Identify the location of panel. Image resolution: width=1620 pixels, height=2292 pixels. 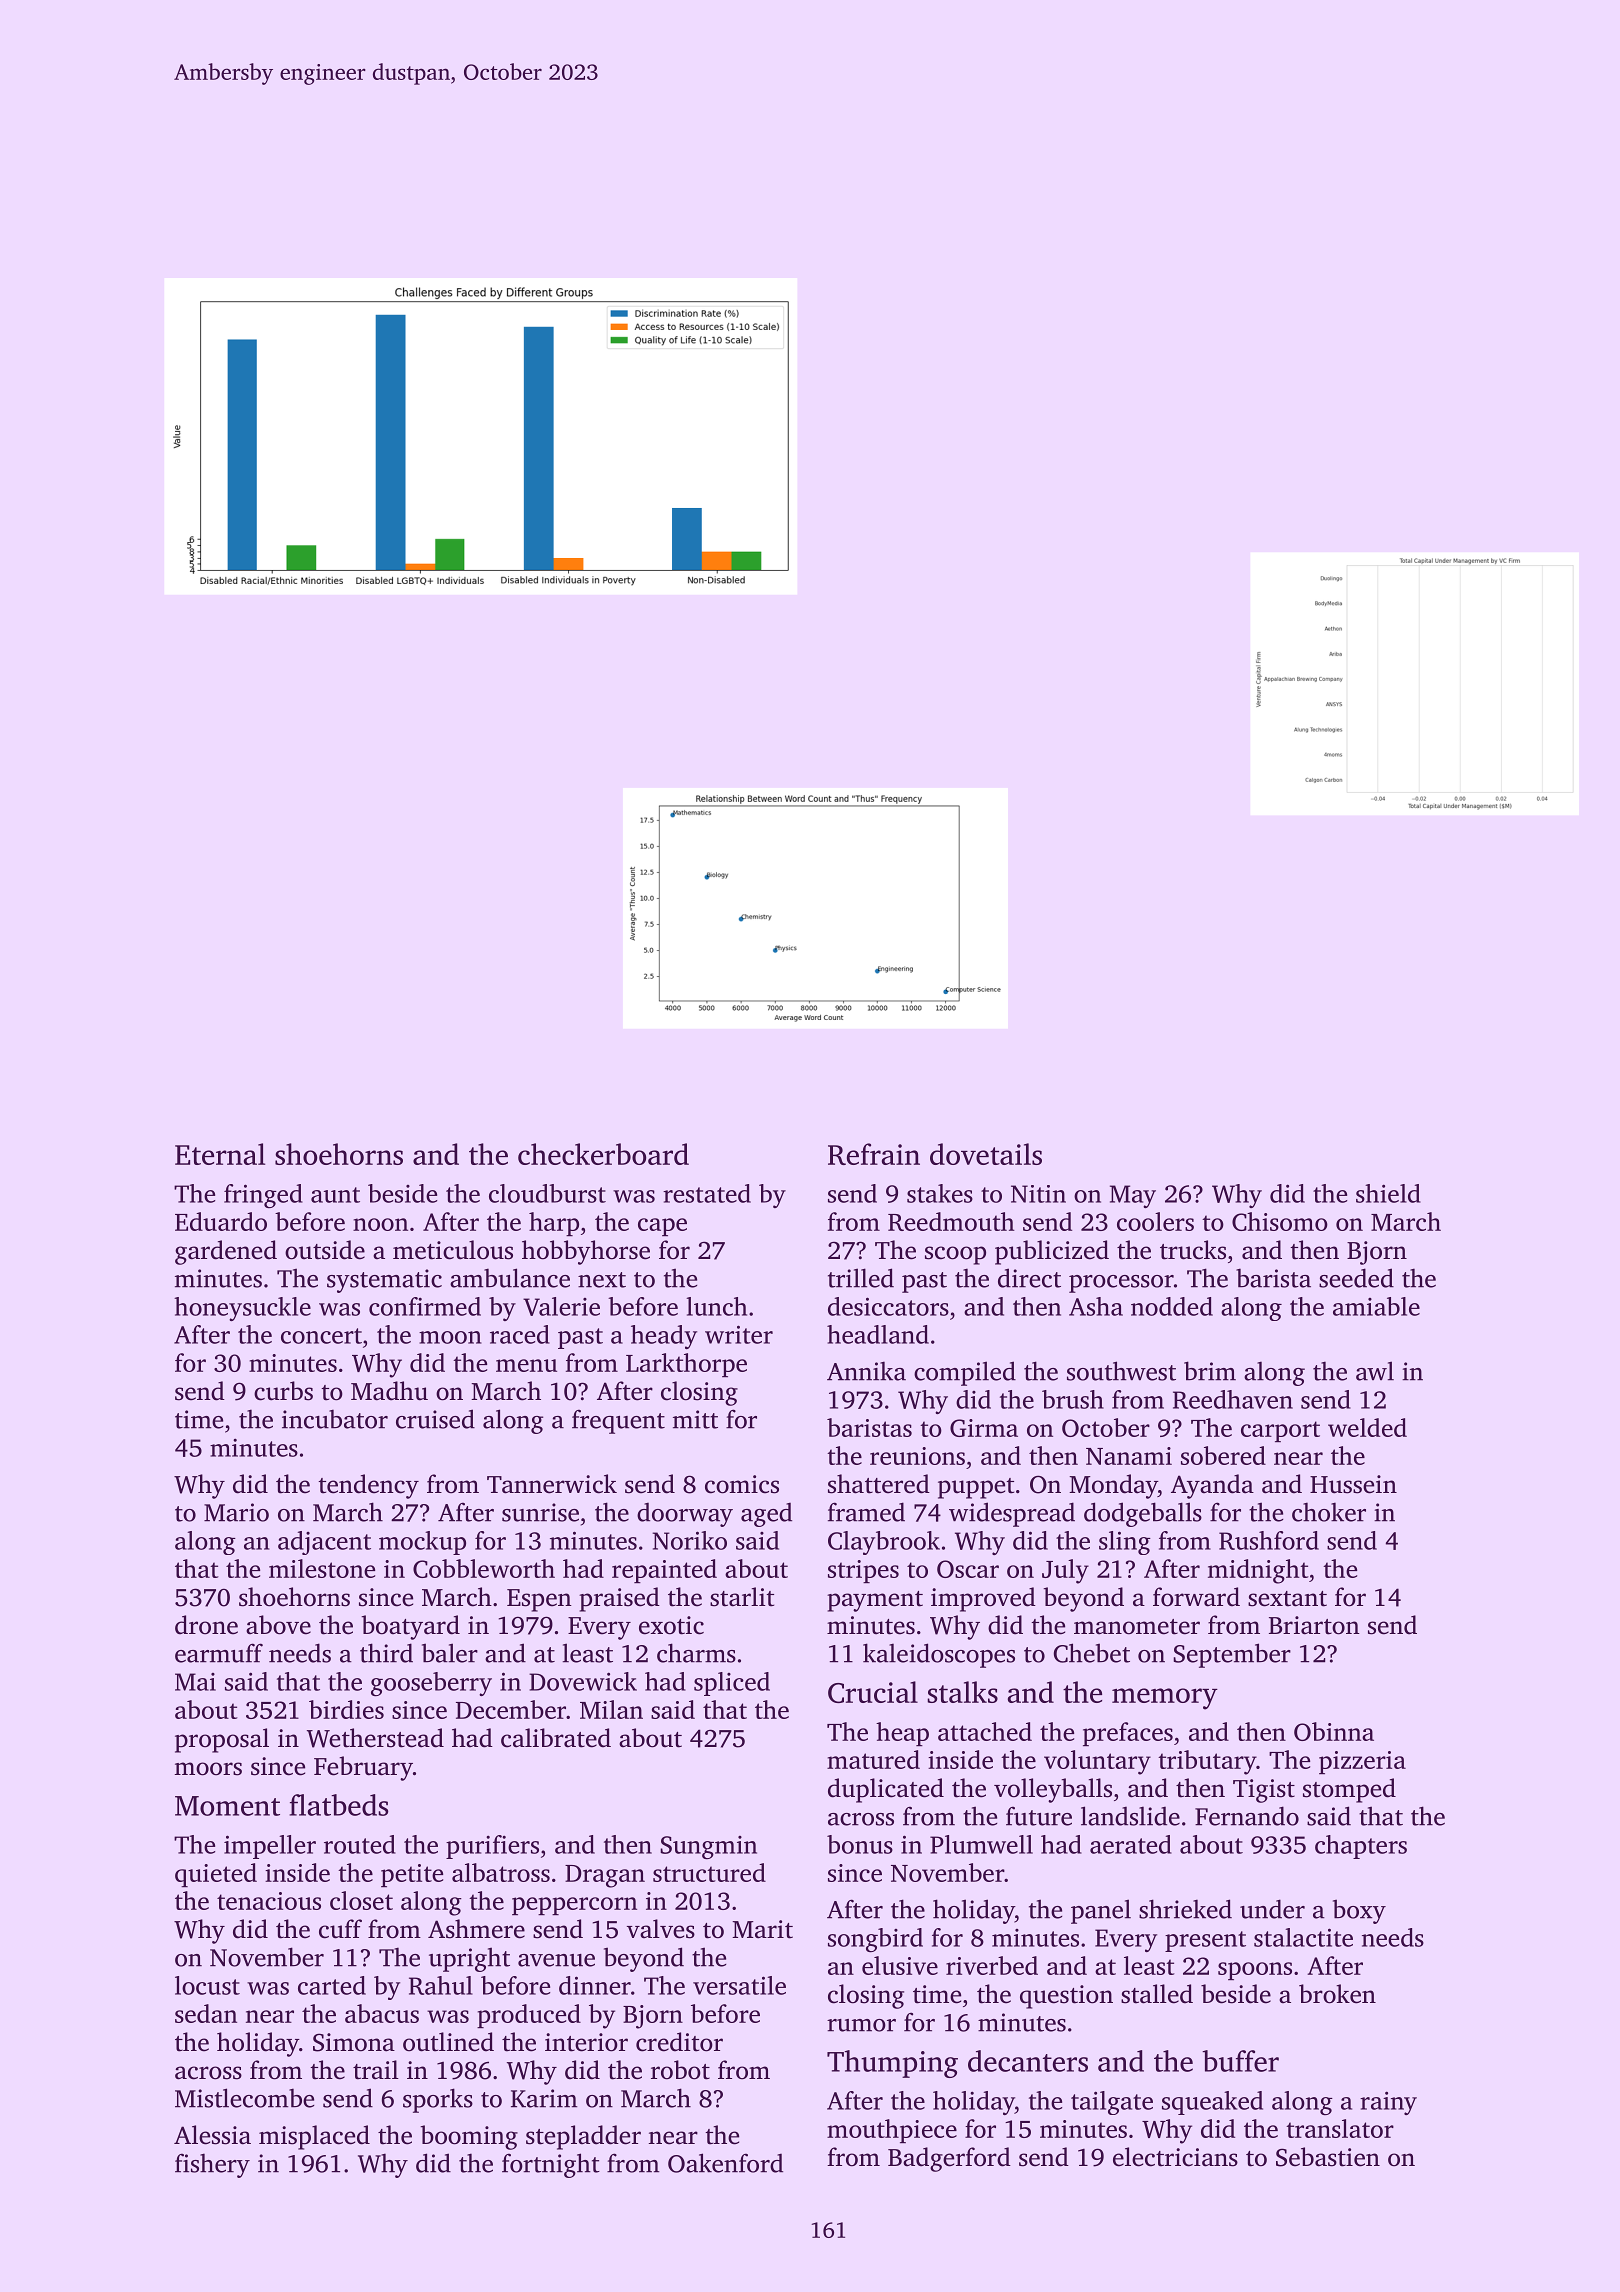
(1101, 1911).
